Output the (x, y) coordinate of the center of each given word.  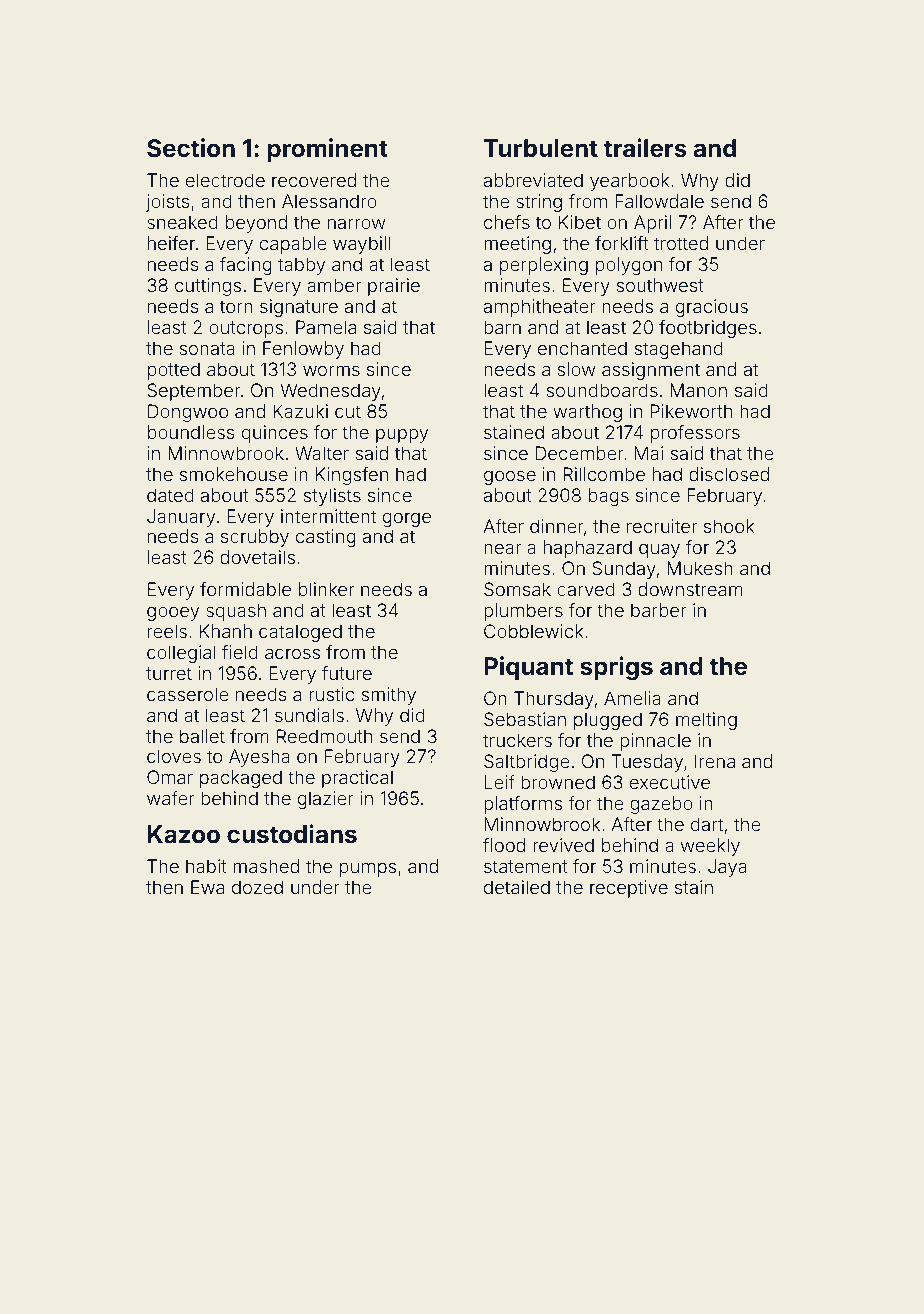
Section (191, 148)
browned (558, 782)
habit (206, 866)
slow (576, 369)
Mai (649, 453)
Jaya (727, 868)
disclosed (729, 474)
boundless (191, 432)
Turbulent (541, 148)
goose (510, 477)
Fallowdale (659, 201)
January (181, 518)
